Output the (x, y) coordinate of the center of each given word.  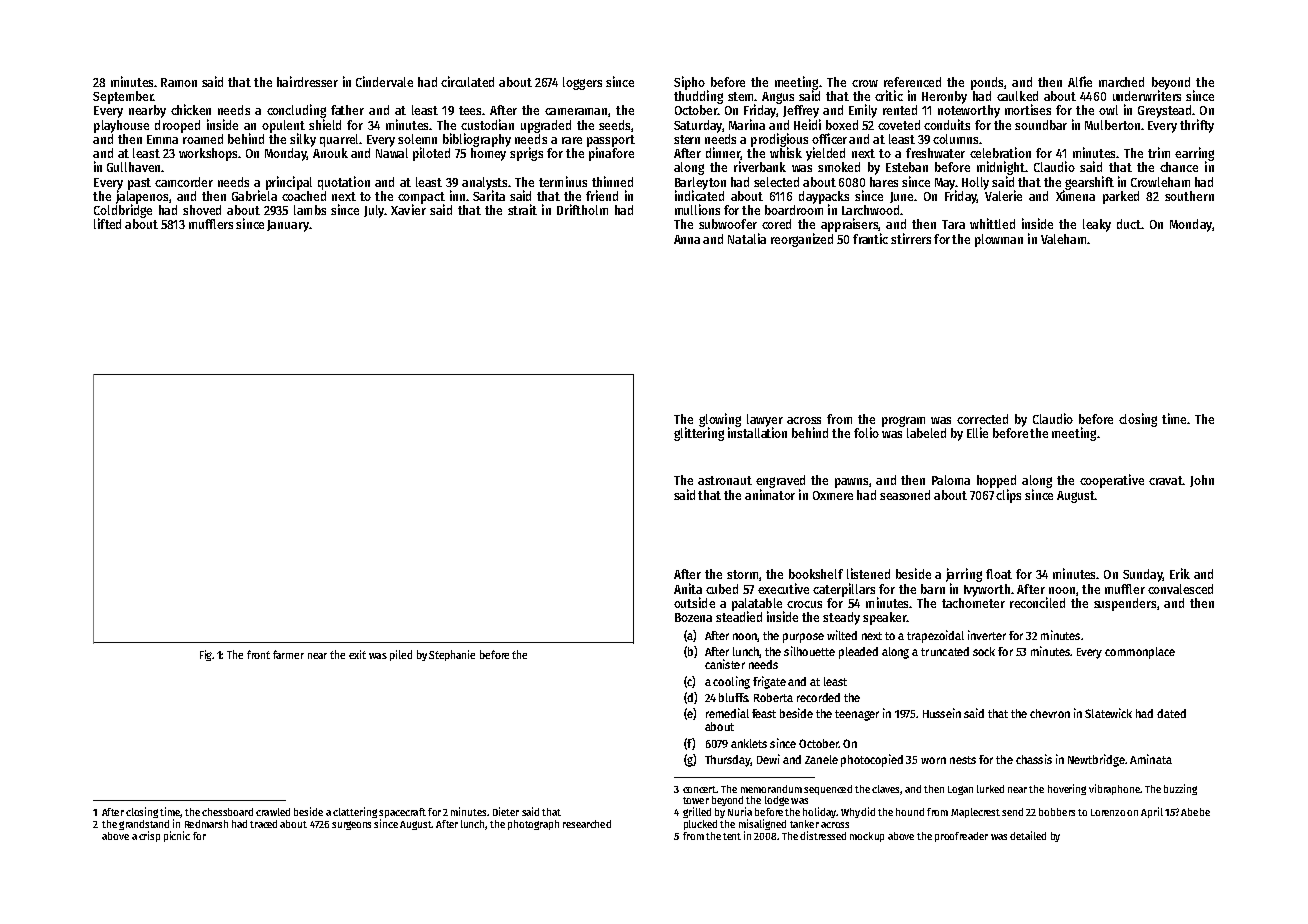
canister (725, 664)
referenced (912, 82)
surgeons (351, 825)
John (1202, 481)
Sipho (689, 83)
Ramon (179, 82)
